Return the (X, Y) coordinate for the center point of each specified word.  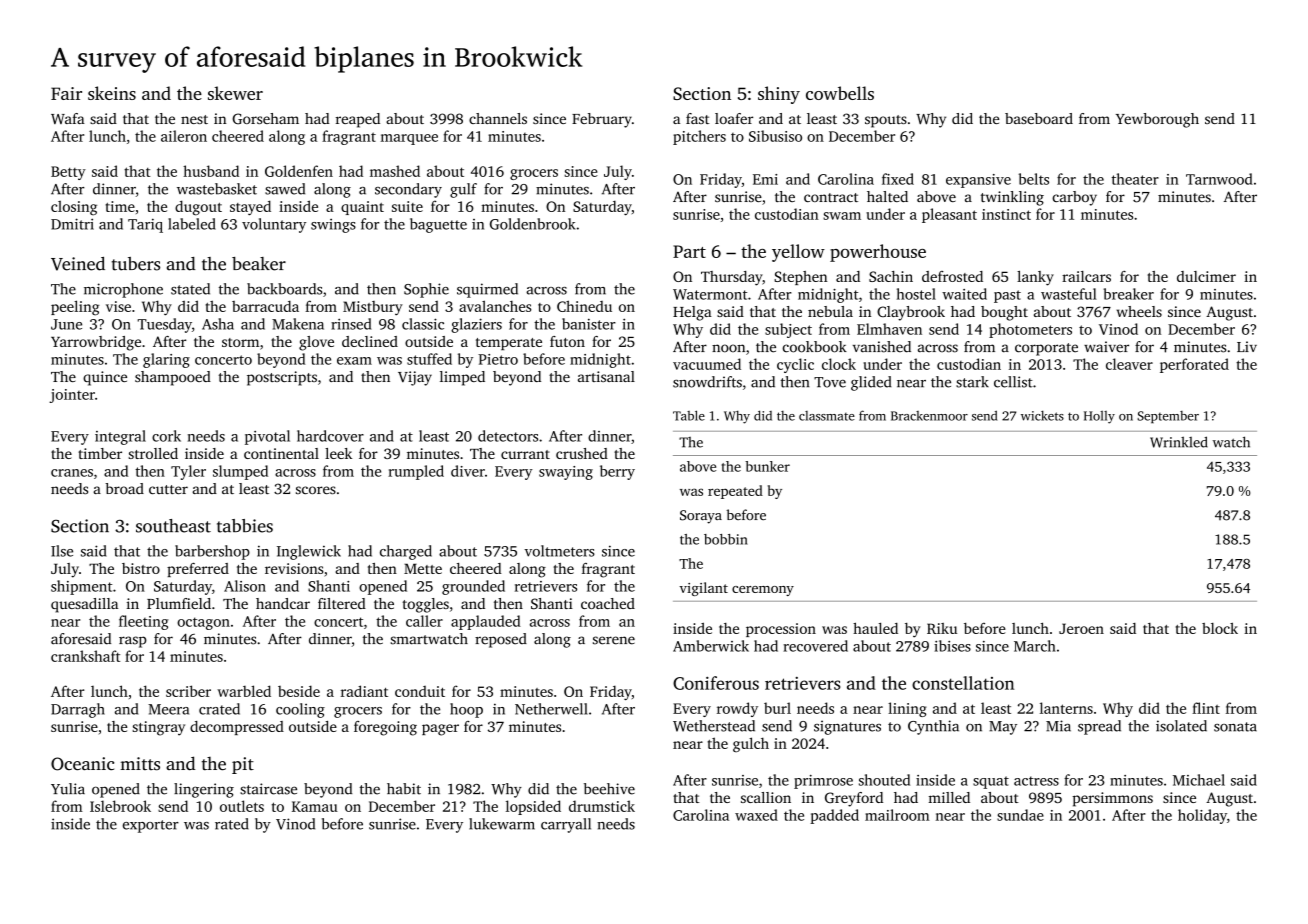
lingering (204, 790)
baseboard (1039, 118)
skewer (235, 93)
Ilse (62, 551)
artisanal (606, 376)
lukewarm (502, 824)
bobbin (726, 539)
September (1168, 417)
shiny (779, 95)
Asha (218, 324)
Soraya (701, 517)
